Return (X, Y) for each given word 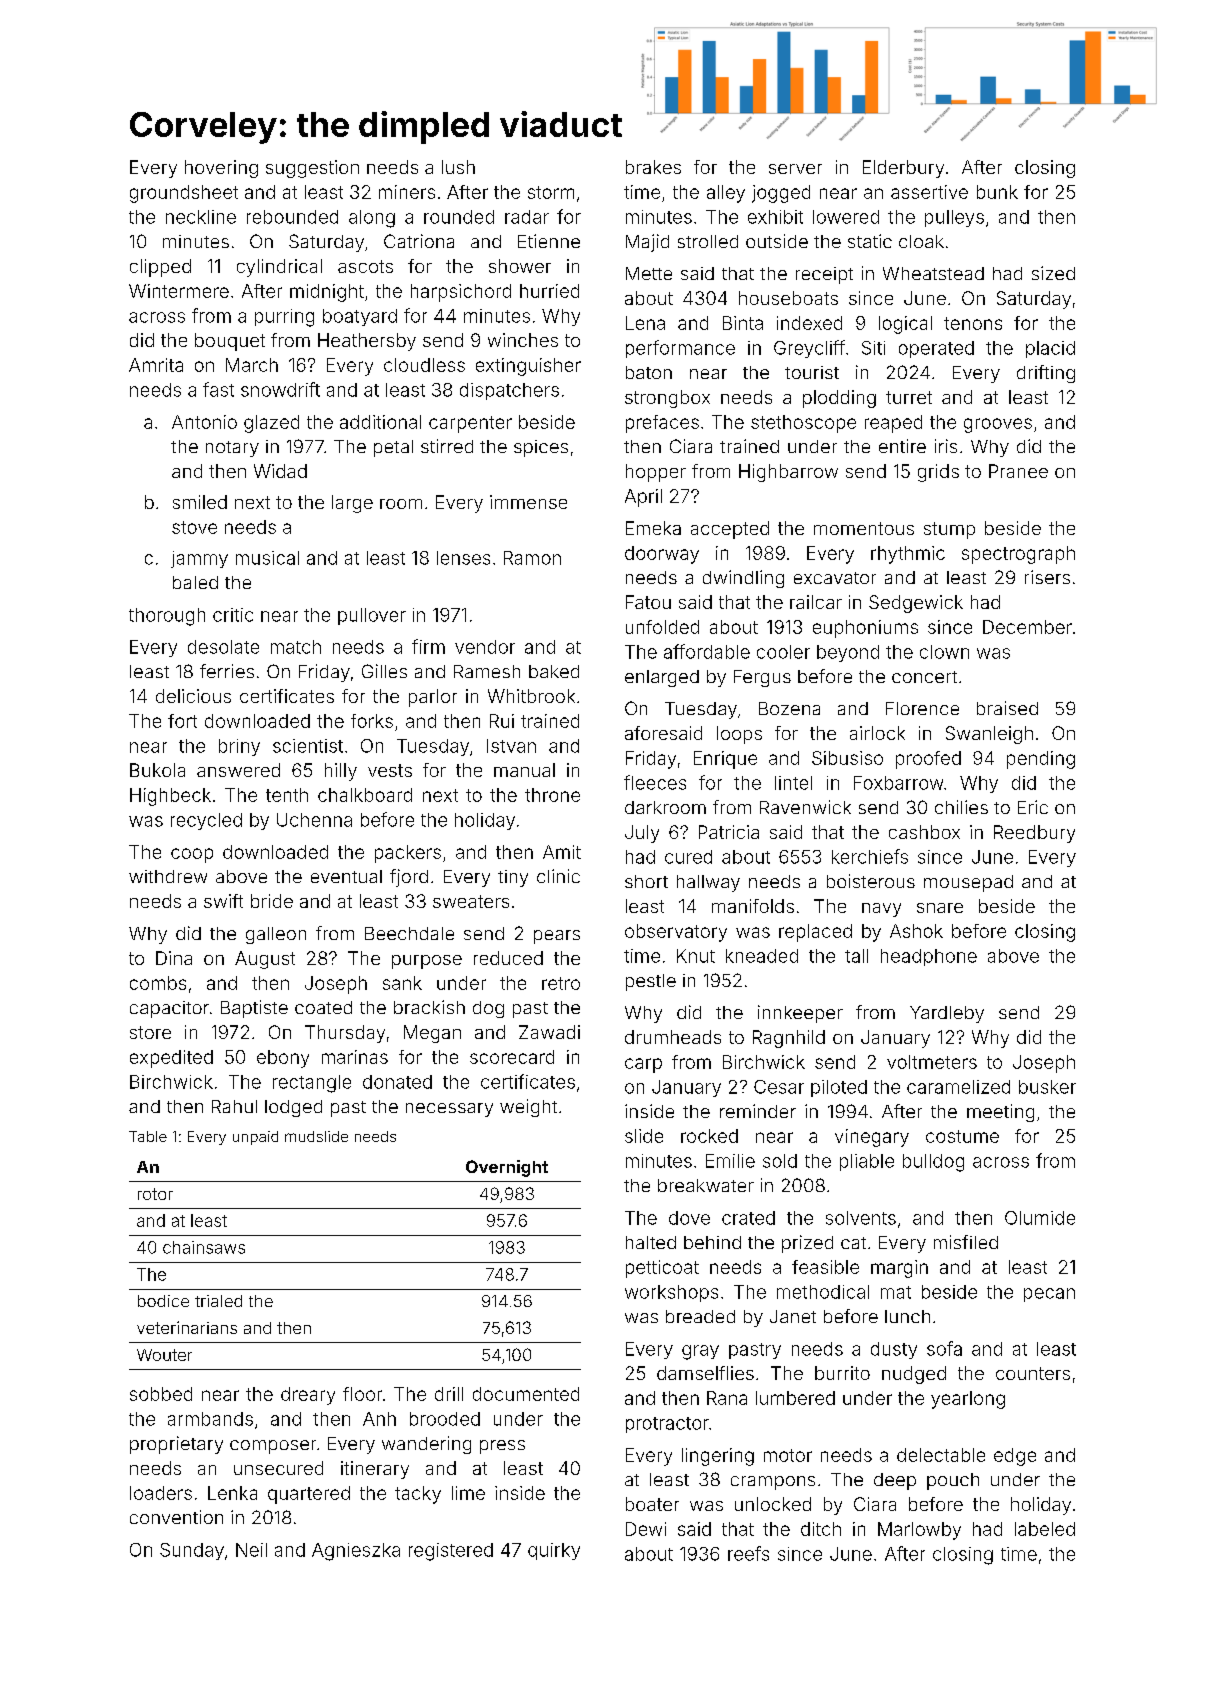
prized (807, 1244)
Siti (873, 348)
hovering (221, 169)
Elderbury (903, 169)
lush (458, 167)
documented (526, 1394)
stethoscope (803, 424)
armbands (210, 1419)
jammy (199, 559)
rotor (155, 1194)
